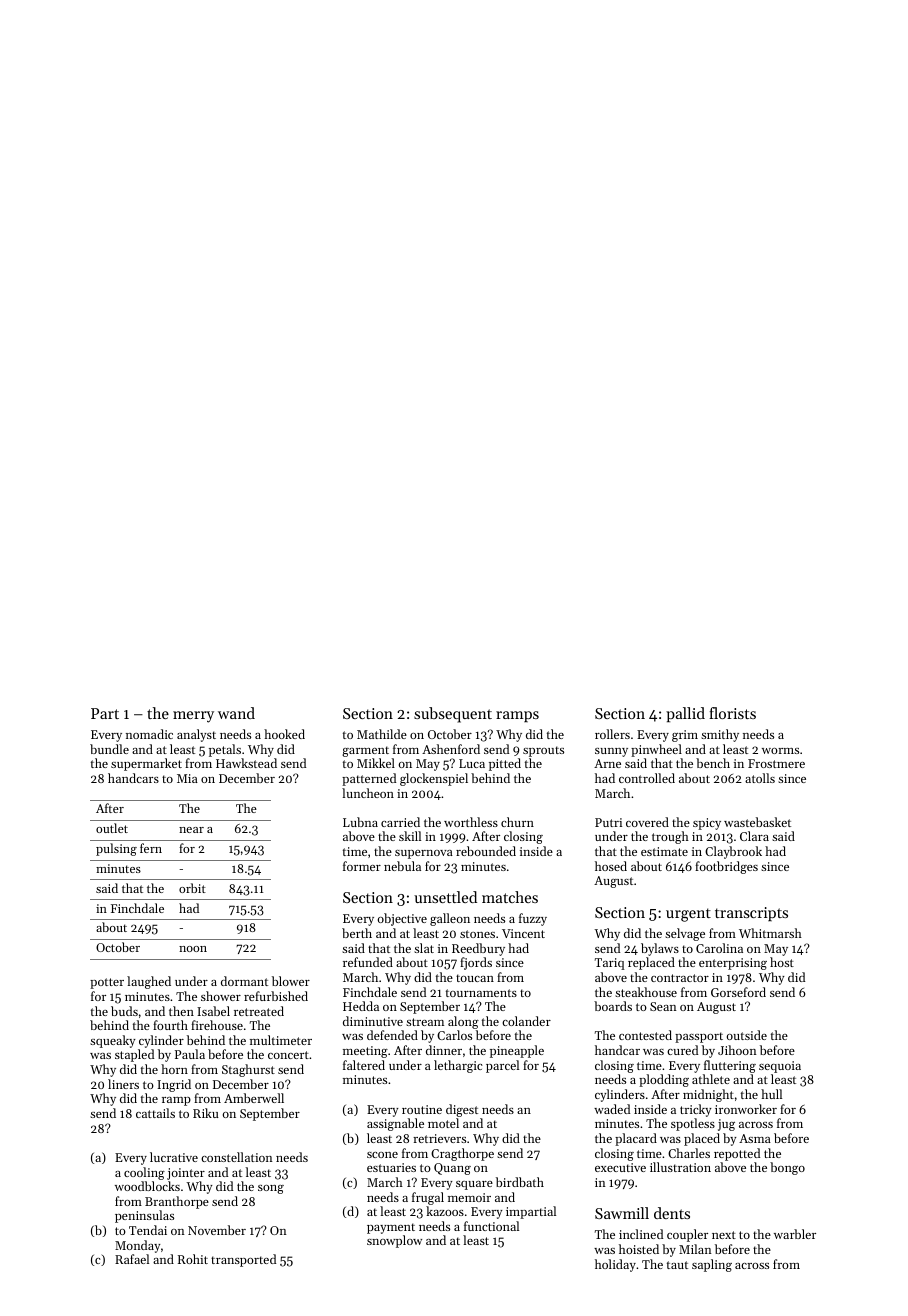 Image resolution: width=908 pixels, height=1316 pixels. I want to click on Rohit, so click(193, 1259).
